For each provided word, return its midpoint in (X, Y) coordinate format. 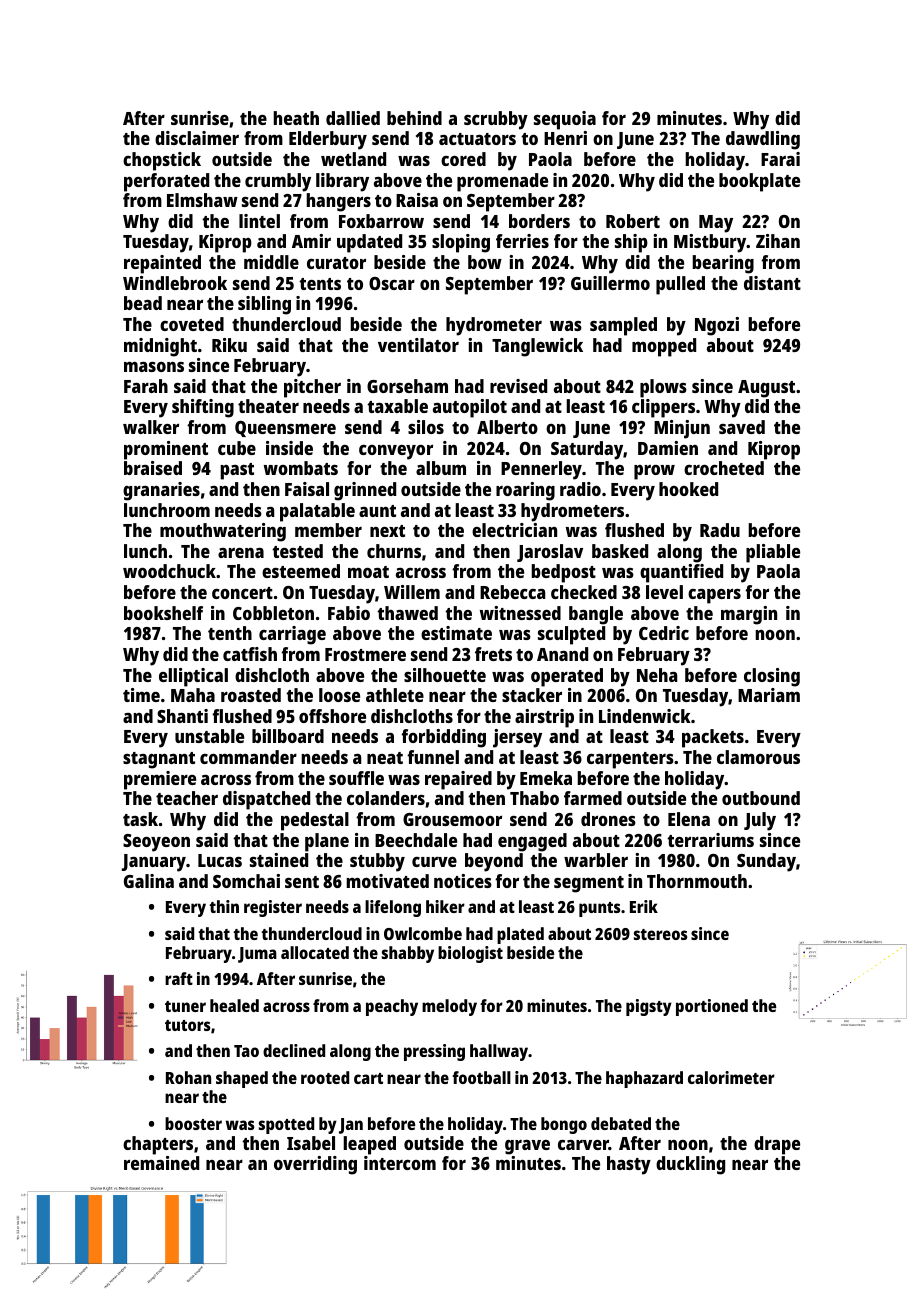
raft (179, 978)
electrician (514, 530)
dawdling (763, 140)
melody (449, 1007)
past (237, 471)
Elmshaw (202, 200)
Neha (657, 675)
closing (772, 677)
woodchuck (169, 571)
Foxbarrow (381, 221)
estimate (456, 633)
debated (621, 1123)
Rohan (188, 1077)
